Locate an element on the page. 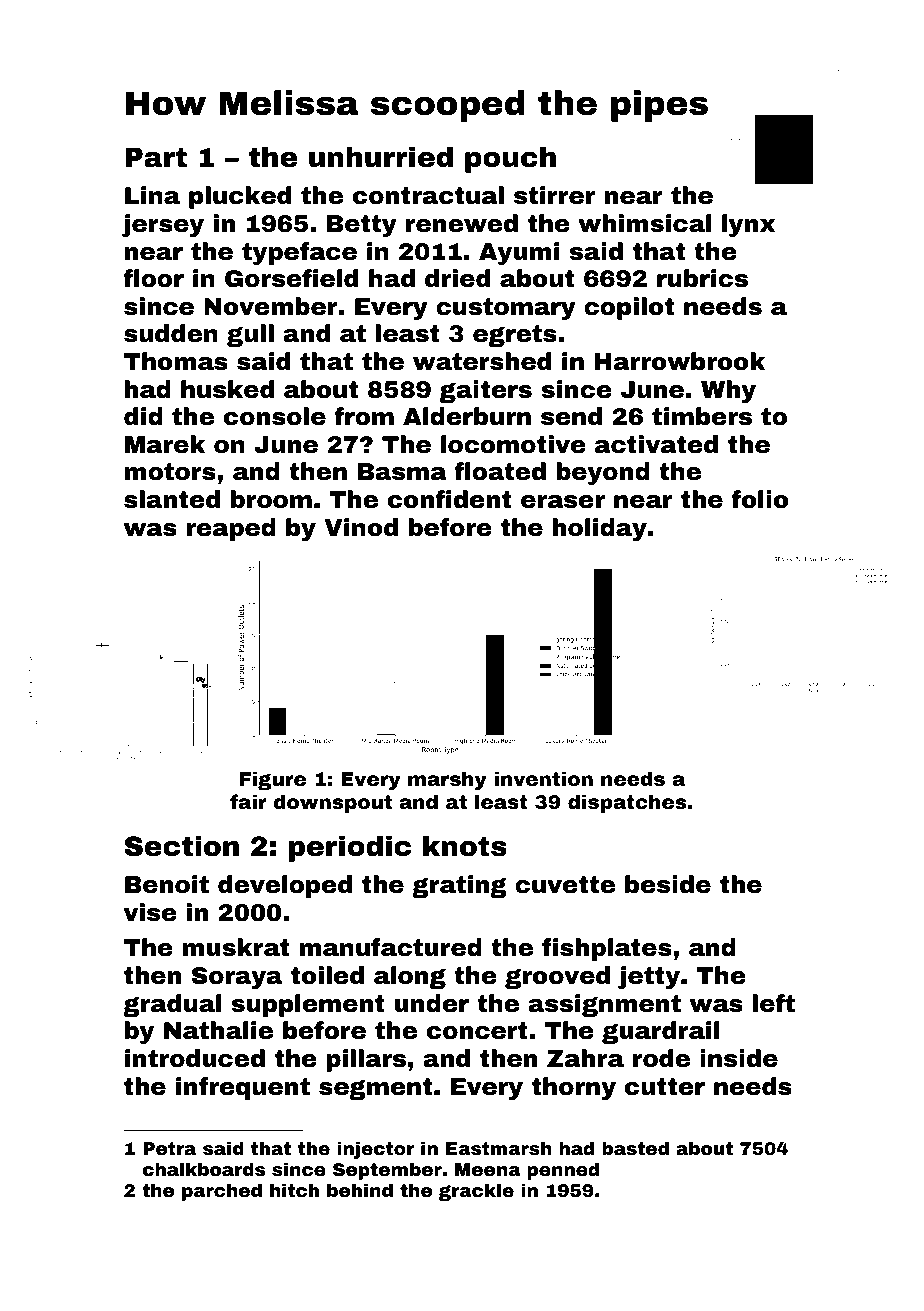 This image has width=924, height=1311. thorny is located at coordinates (574, 1088).
